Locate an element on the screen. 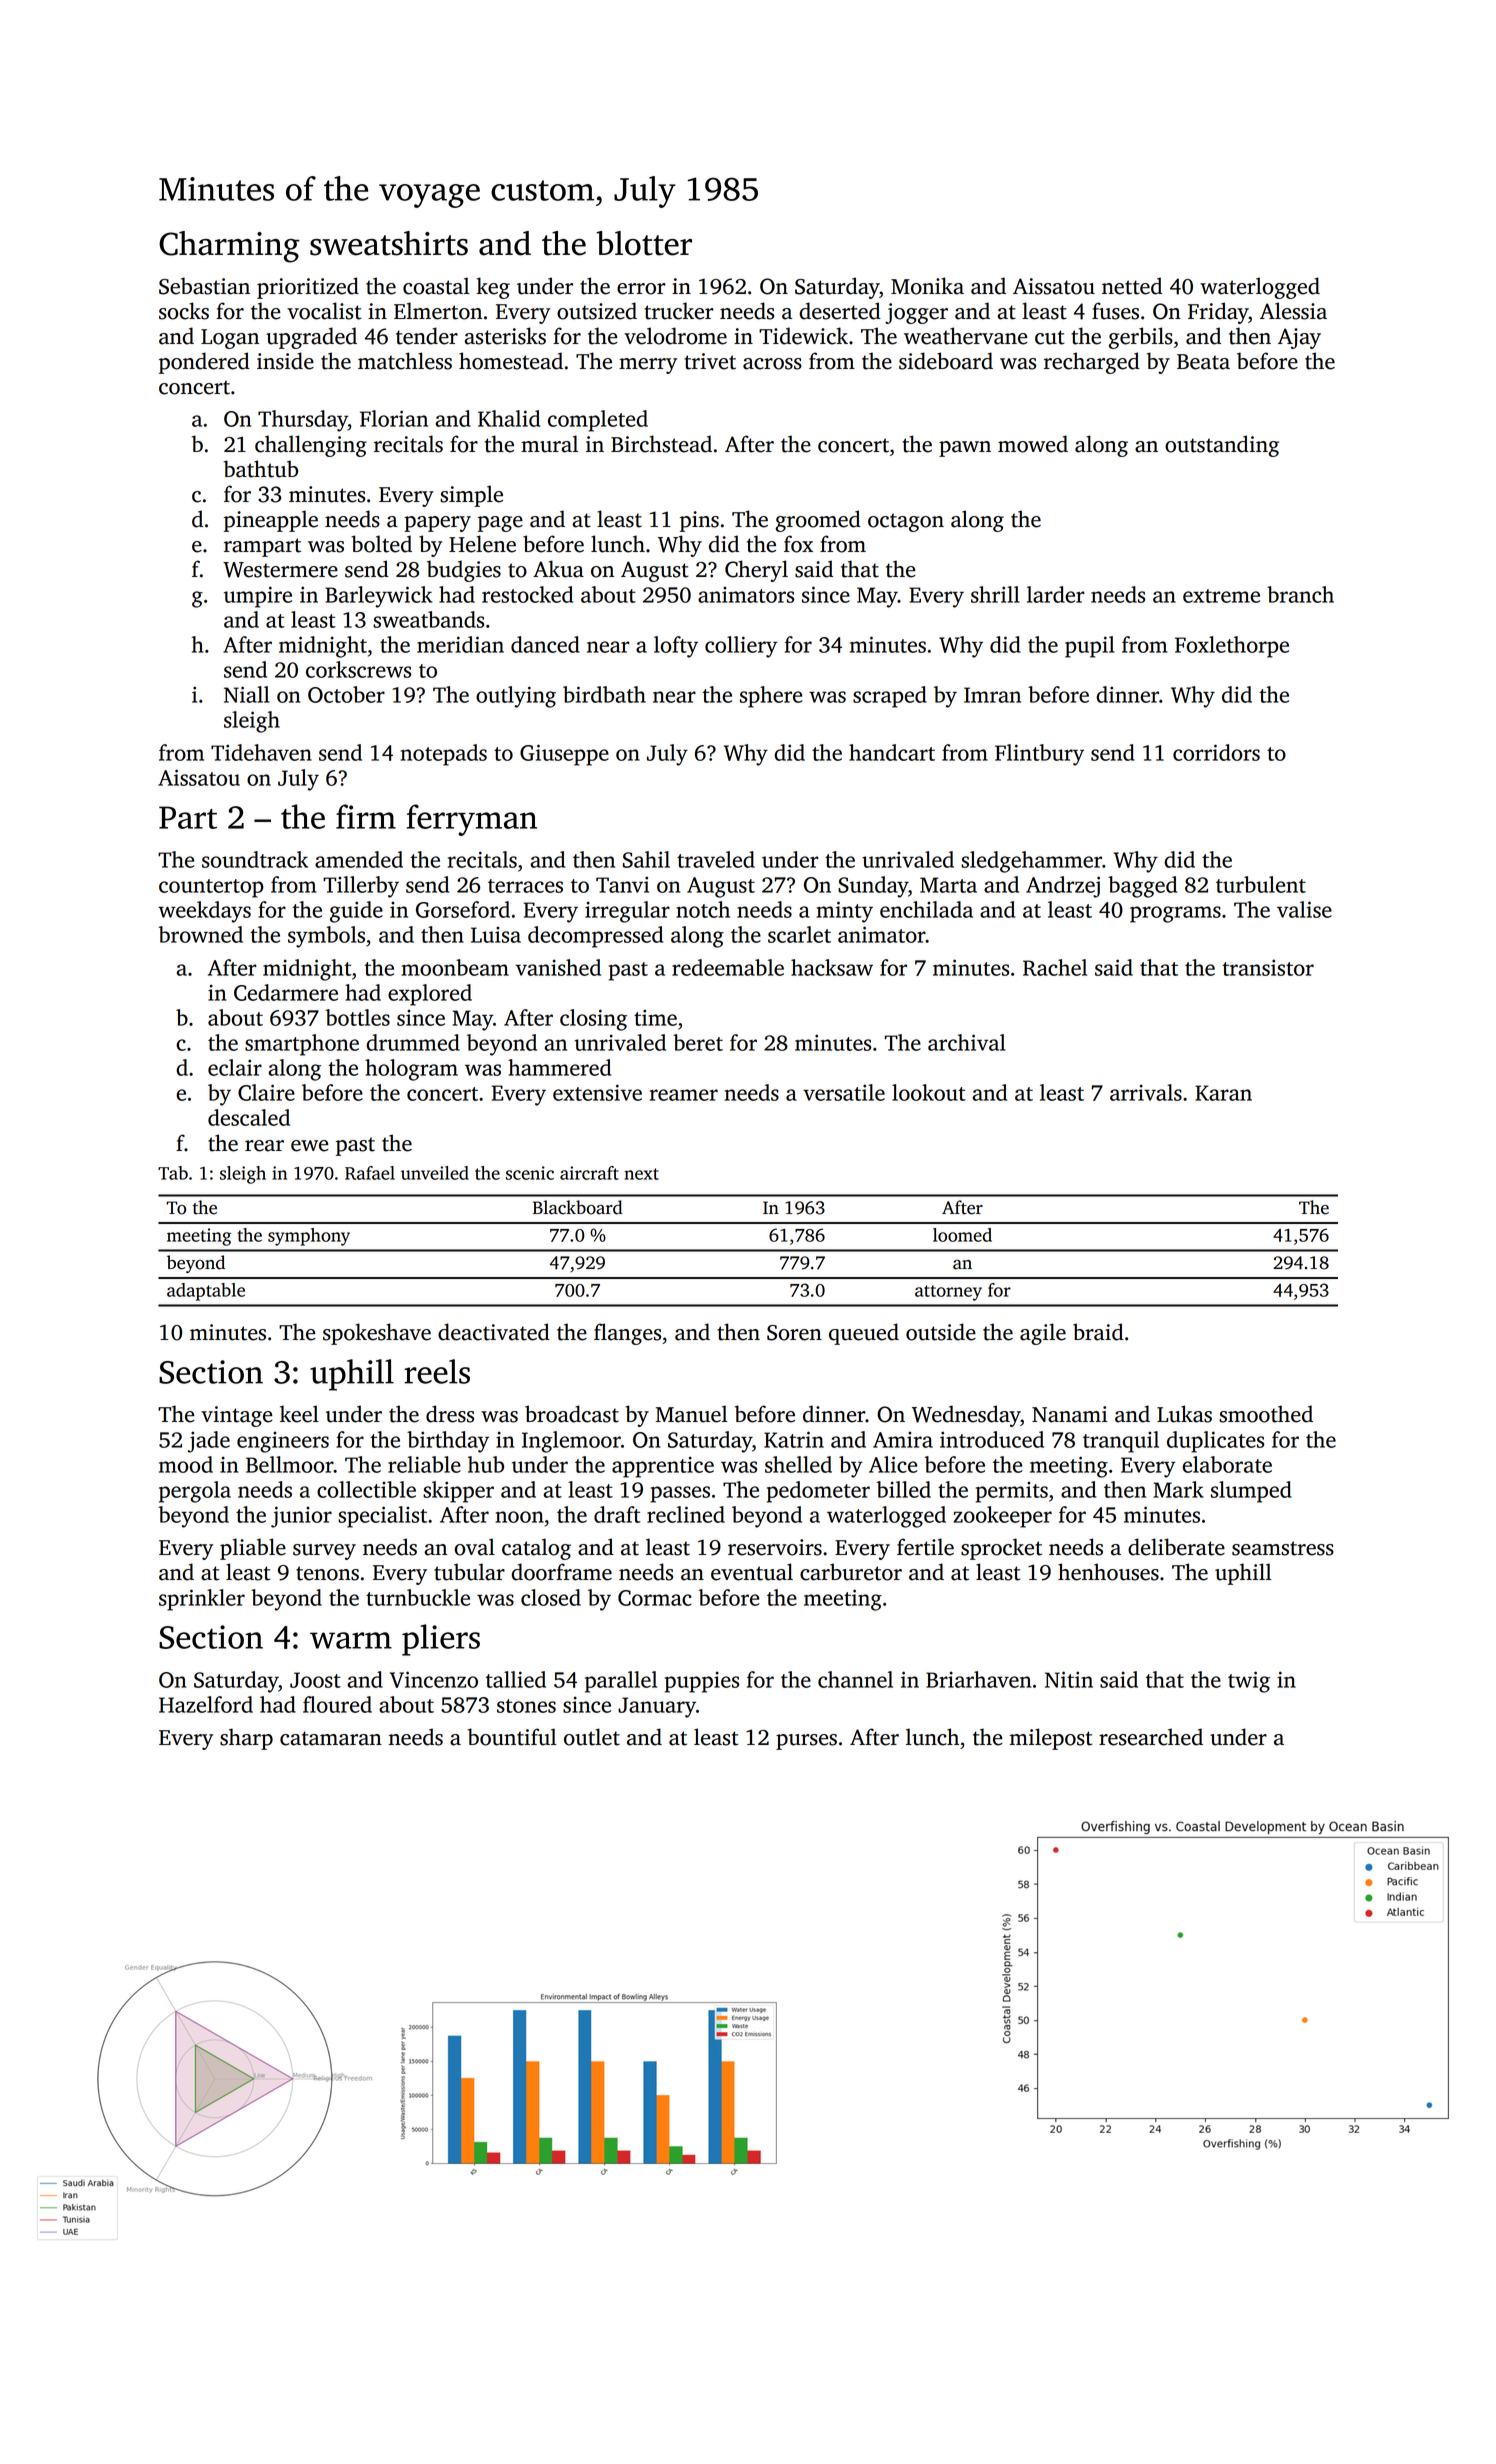 The height and width of the screenshot is (2464, 1496). blotter is located at coordinates (644, 243).
